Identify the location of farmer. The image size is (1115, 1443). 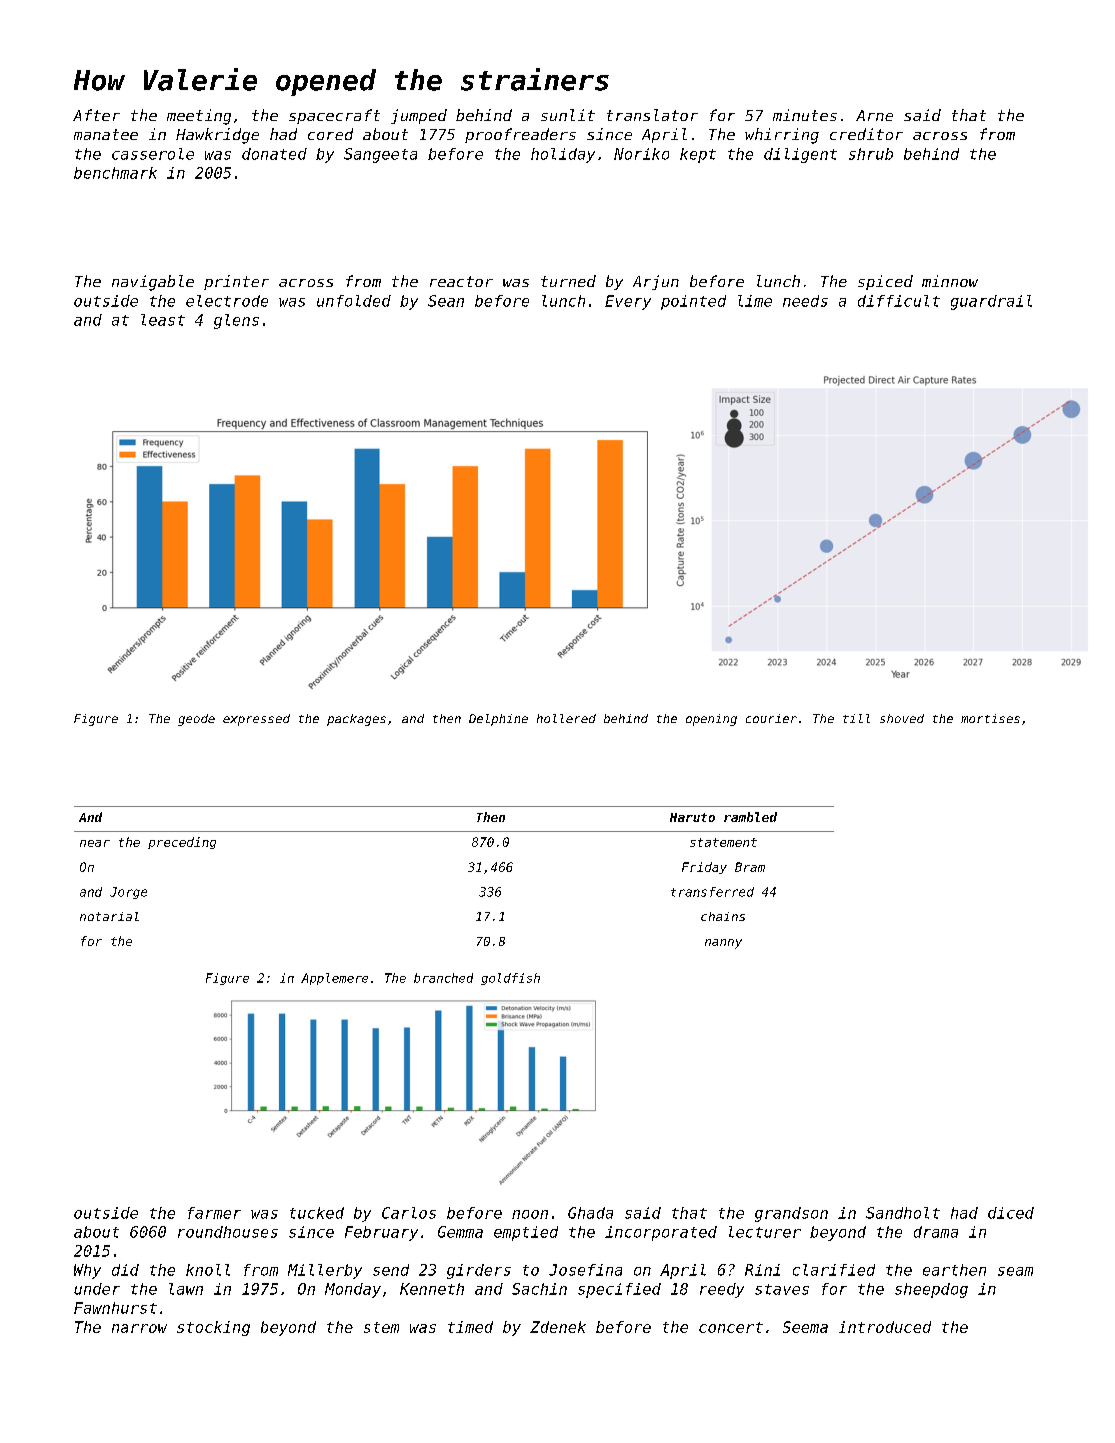
(214, 1213).
